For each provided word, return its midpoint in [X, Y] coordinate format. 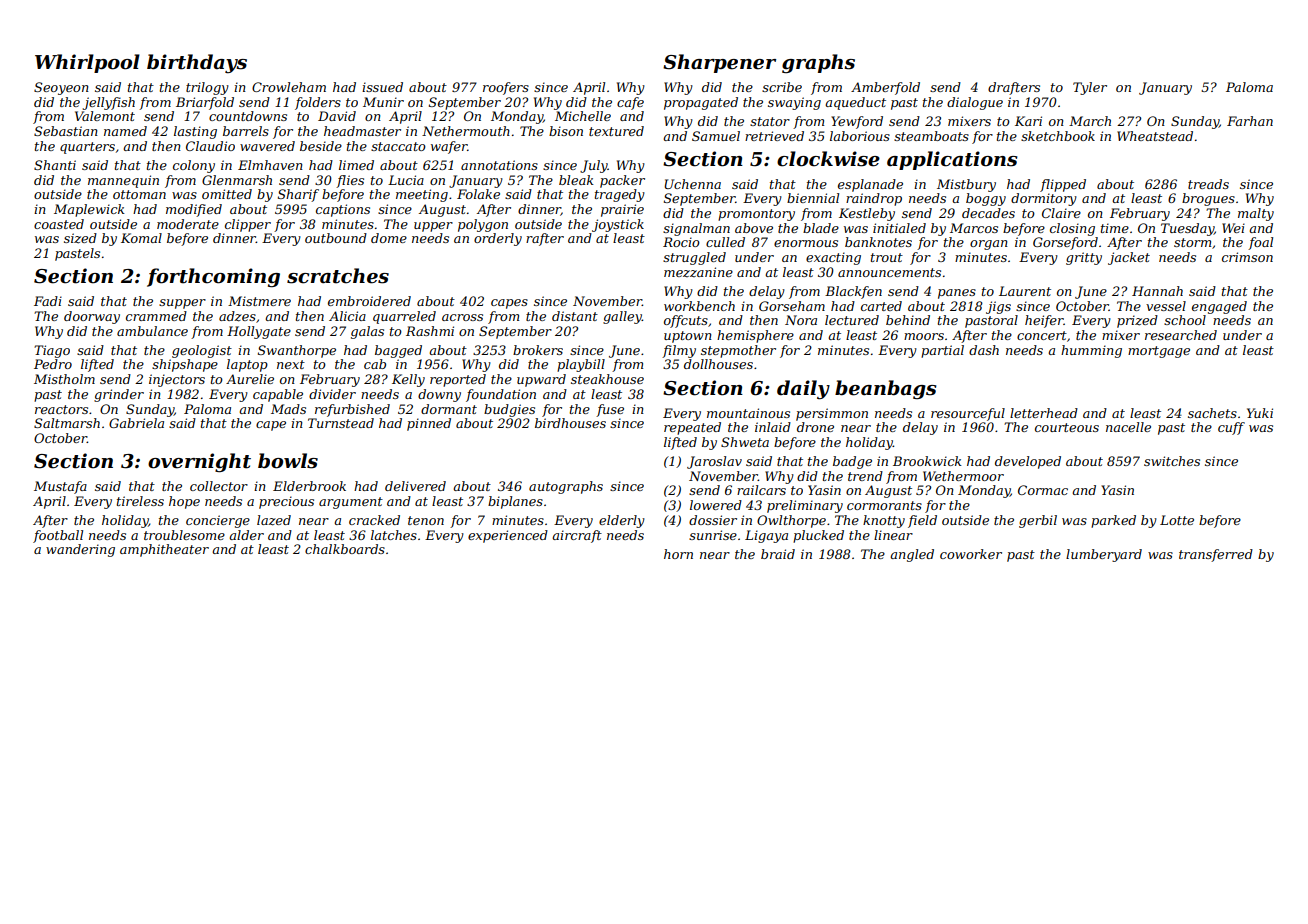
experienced [508, 536]
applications [952, 160]
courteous [1067, 427]
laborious [860, 136]
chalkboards [345, 549]
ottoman [139, 194]
